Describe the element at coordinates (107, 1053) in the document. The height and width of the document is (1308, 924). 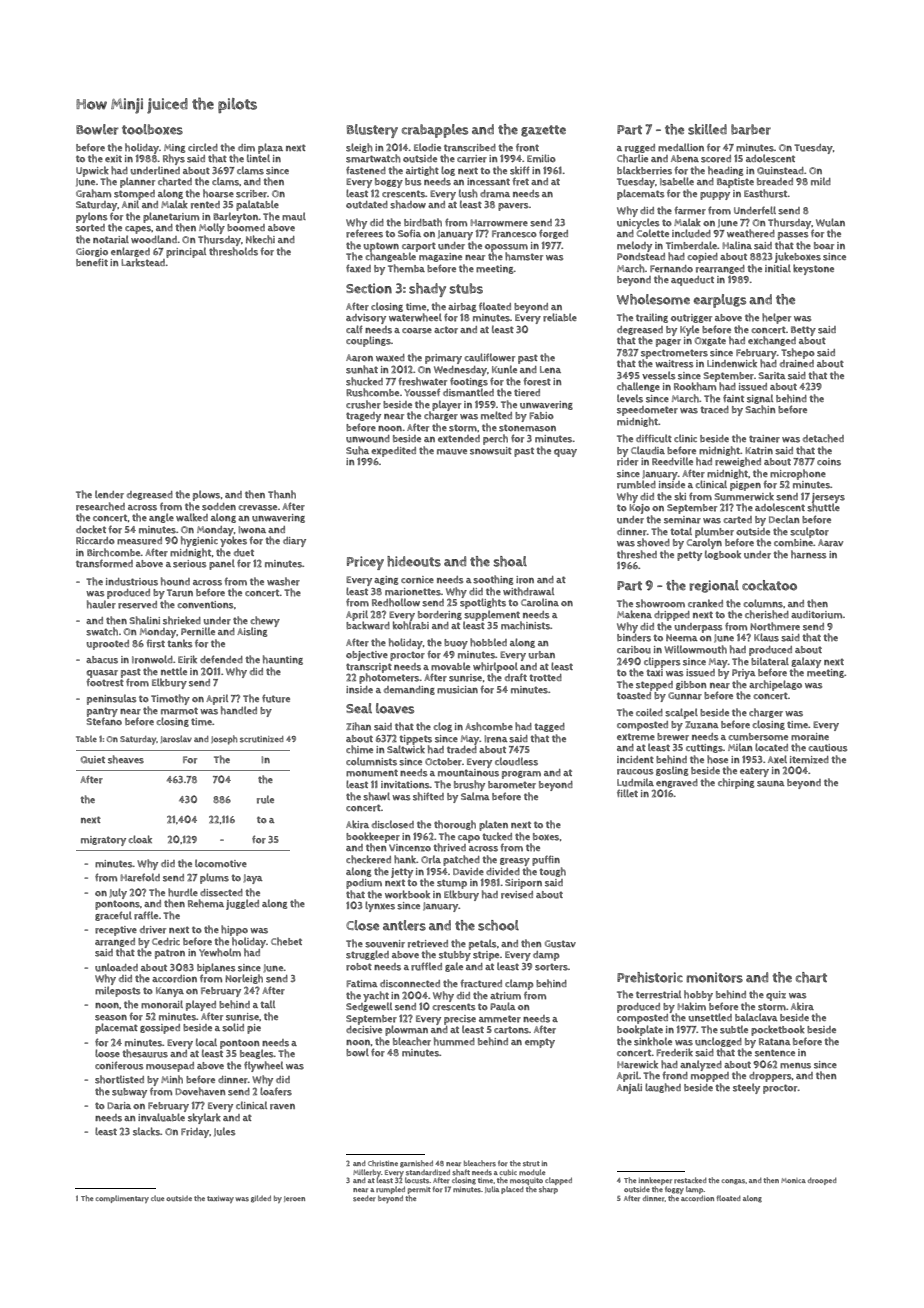
I see `loose` at that location.
